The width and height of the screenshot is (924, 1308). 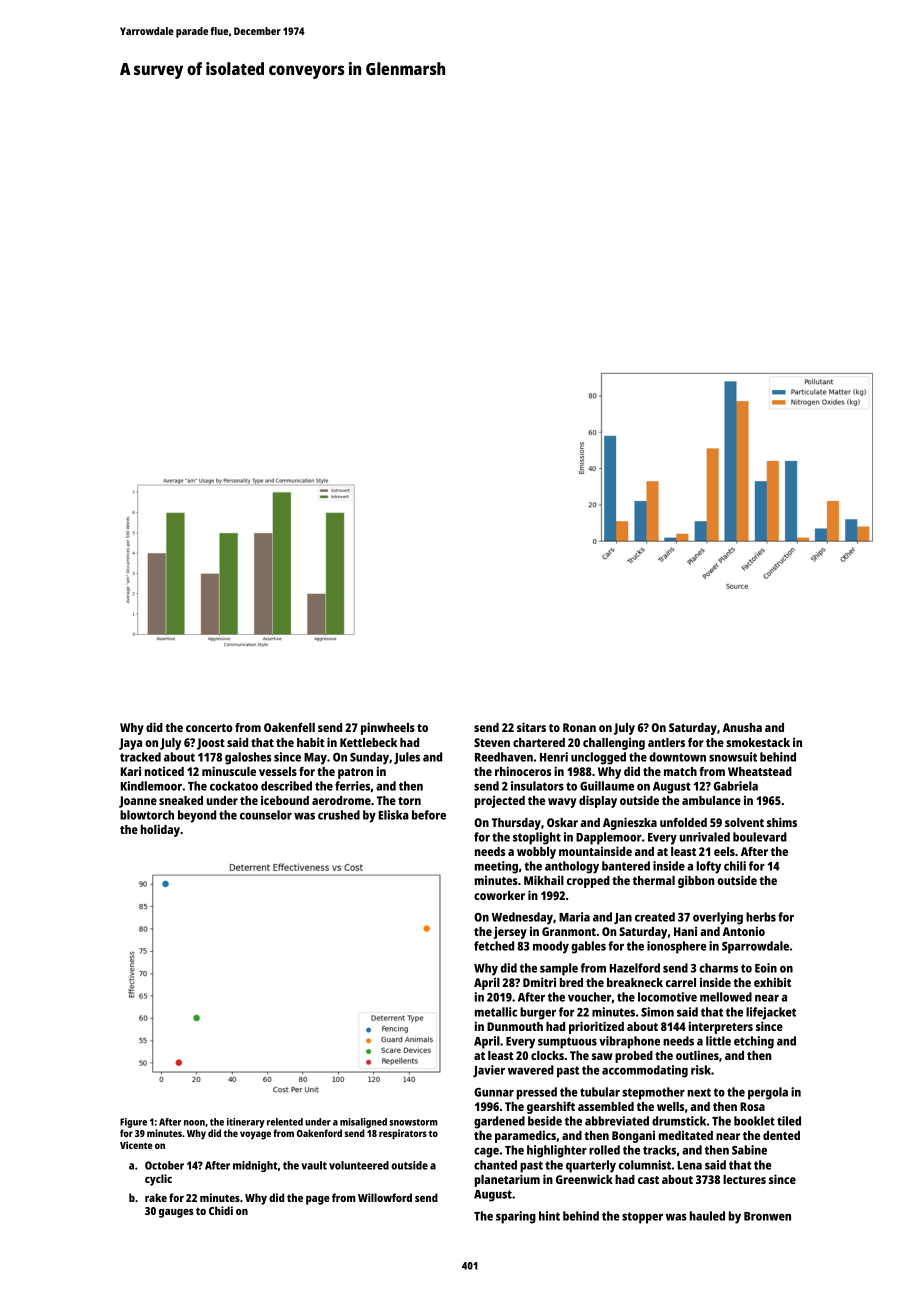 What do you see at coordinates (494, 946) in the screenshot?
I see `fetched` at bounding box center [494, 946].
